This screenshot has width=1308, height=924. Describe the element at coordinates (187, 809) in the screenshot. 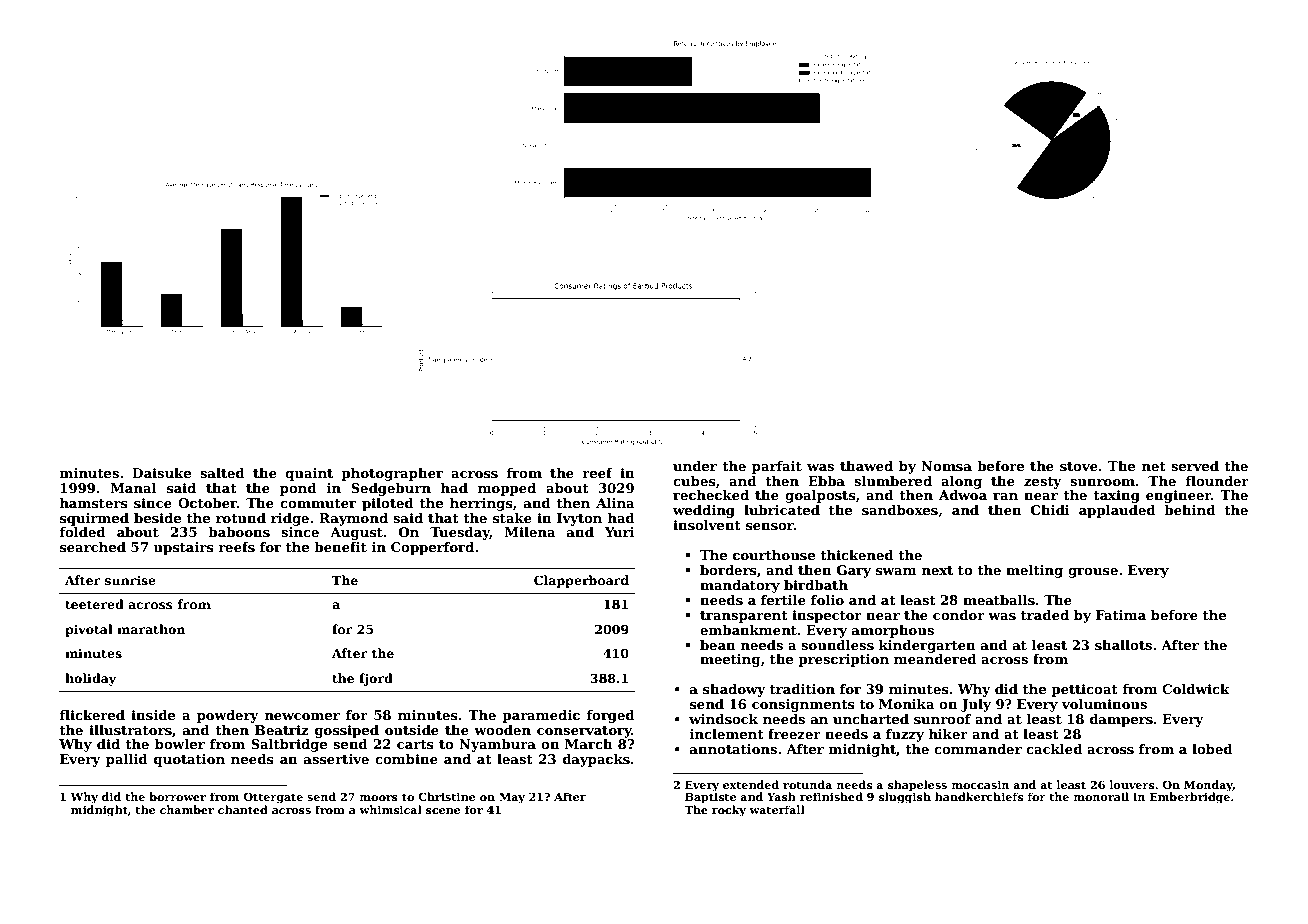

I see `chamber` at that location.
